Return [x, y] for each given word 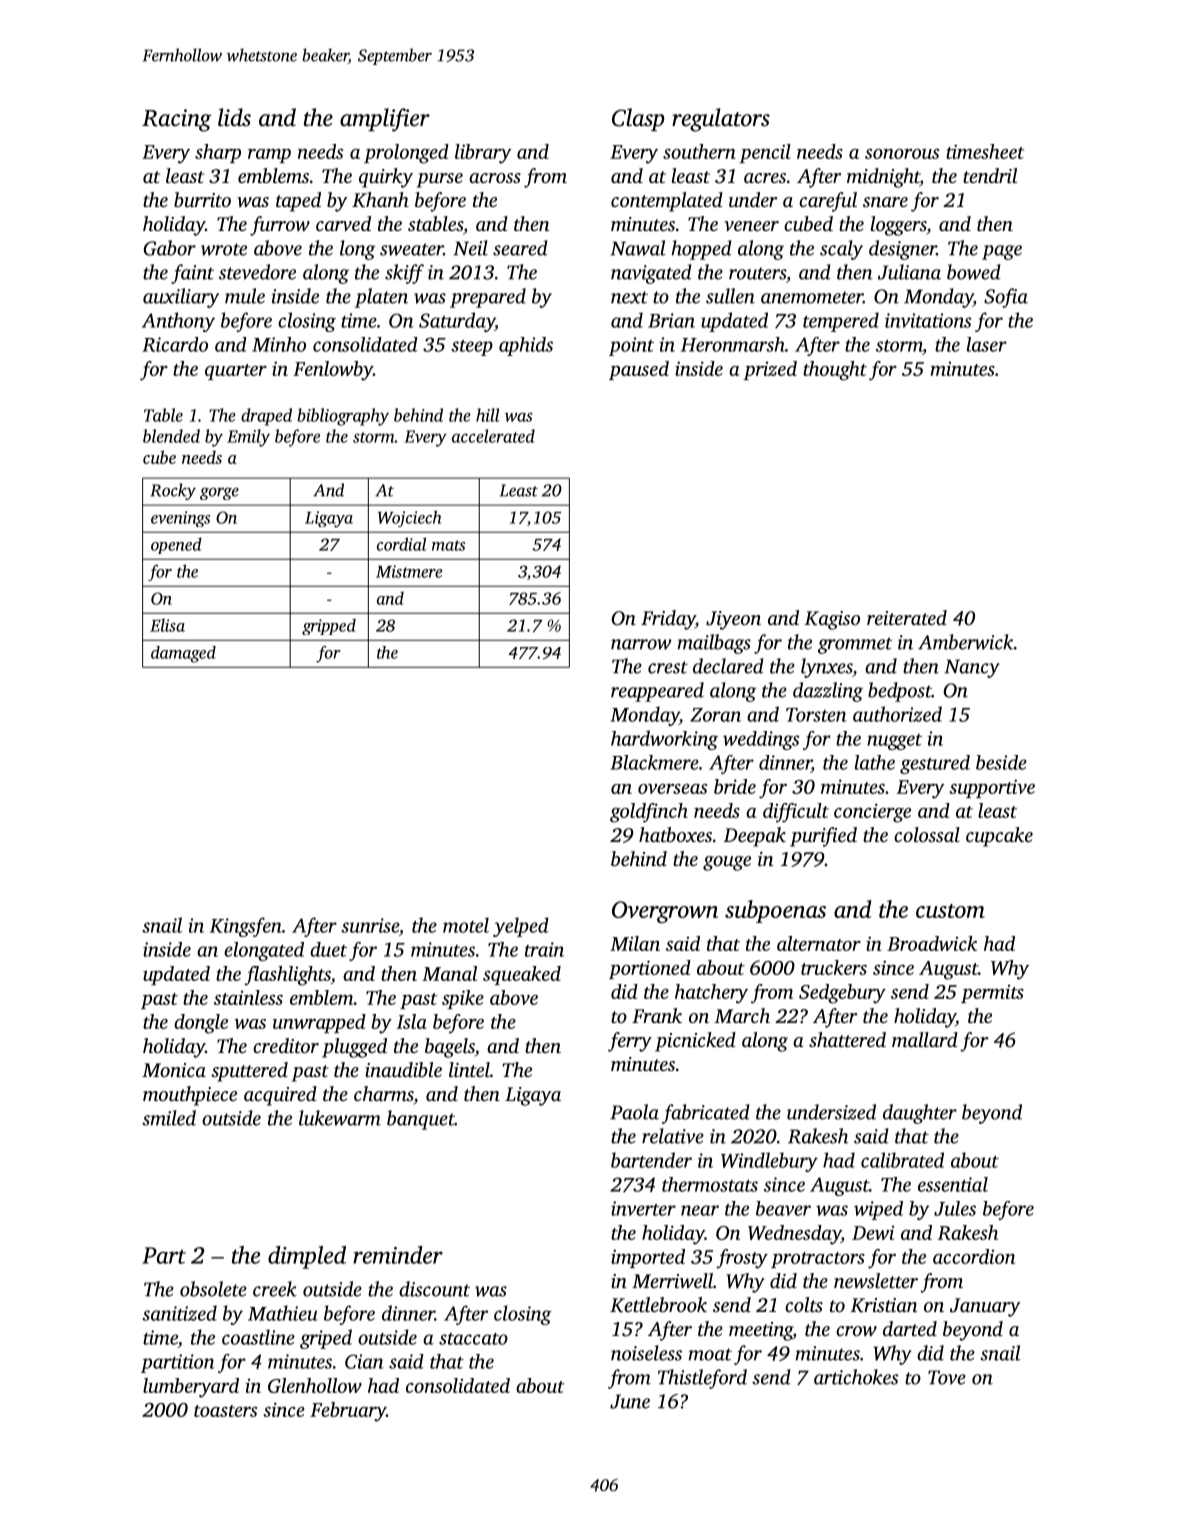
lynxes [827, 668]
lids [234, 117]
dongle [201, 1024]
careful [828, 202]
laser [987, 344]
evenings [180, 519]
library [483, 154]
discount [434, 1289]
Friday [668, 620]
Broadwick [932, 943]
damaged [183, 654]
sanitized [179, 1313]
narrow [641, 644]
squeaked [522, 975]
